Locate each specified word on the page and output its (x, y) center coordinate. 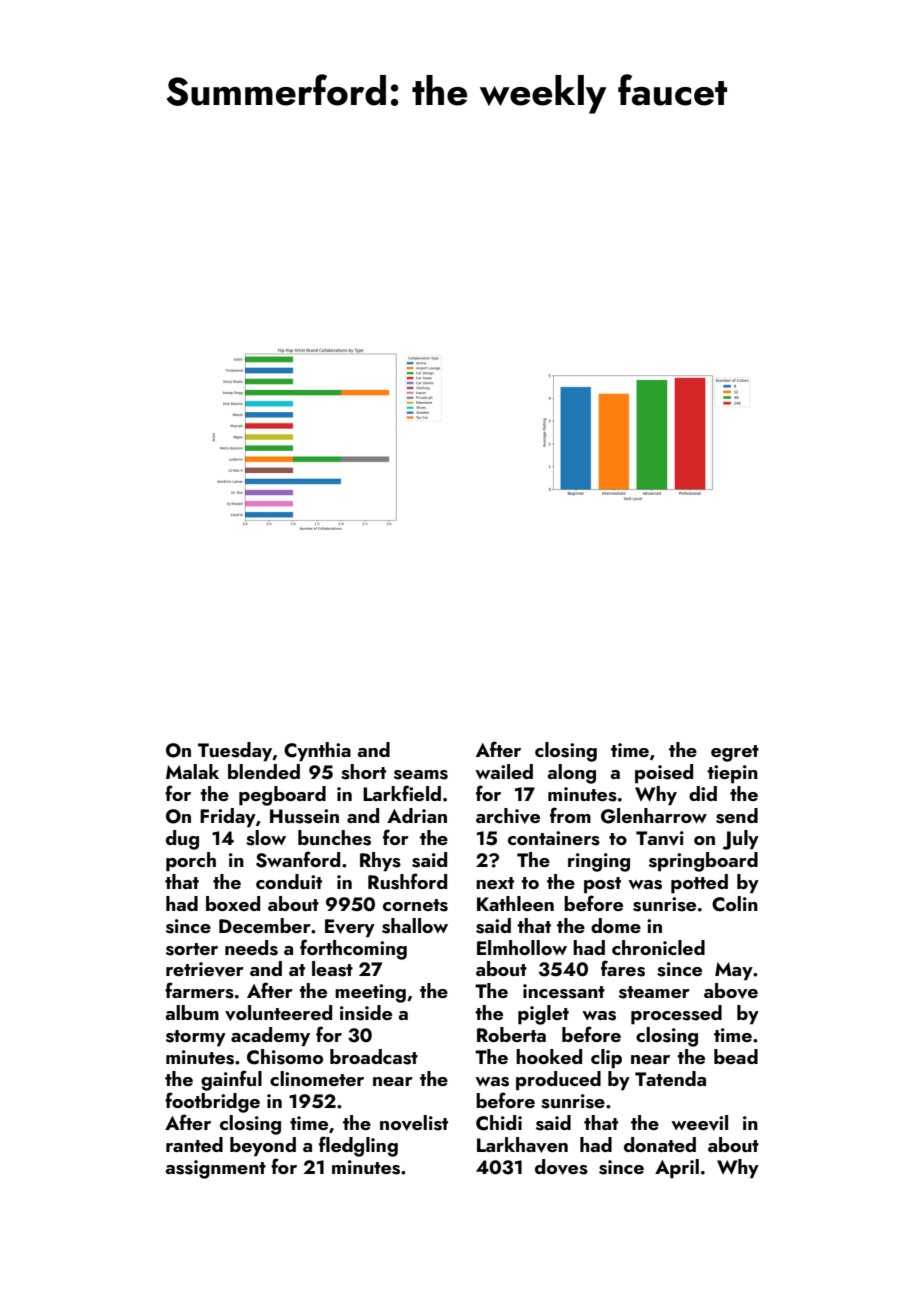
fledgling (358, 1146)
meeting (370, 993)
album (192, 1012)
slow (266, 838)
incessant (564, 991)
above (731, 991)
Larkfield (402, 793)
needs (251, 948)
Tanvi (660, 838)
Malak (192, 771)
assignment (215, 1169)
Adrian (417, 815)
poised (664, 774)
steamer (654, 992)
